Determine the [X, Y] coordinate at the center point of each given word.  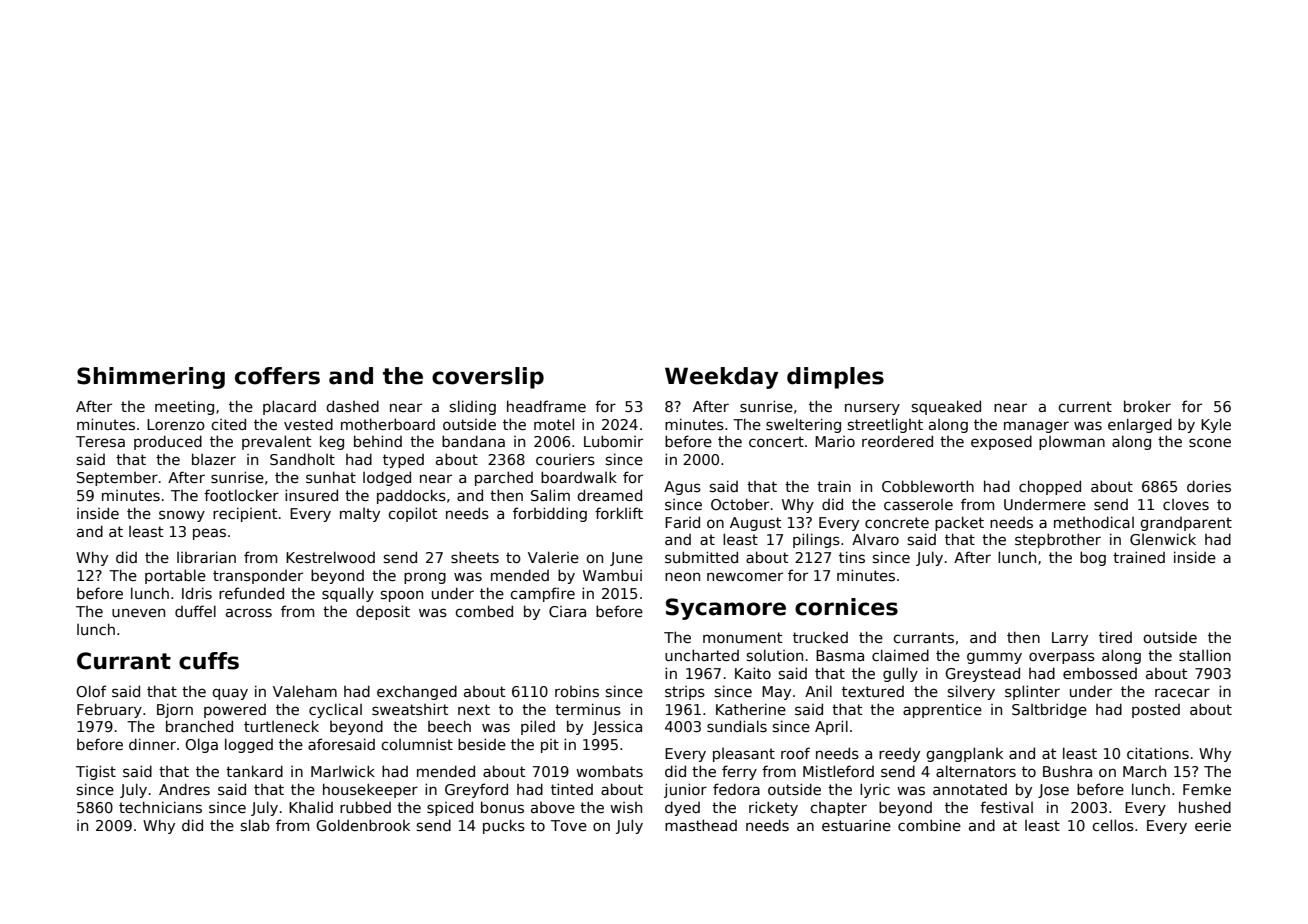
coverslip [488, 378]
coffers [277, 376]
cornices [846, 607]
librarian [206, 557]
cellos [1113, 825]
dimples [835, 378]
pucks [504, 826]
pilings [816, 540]
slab [255, 825]
